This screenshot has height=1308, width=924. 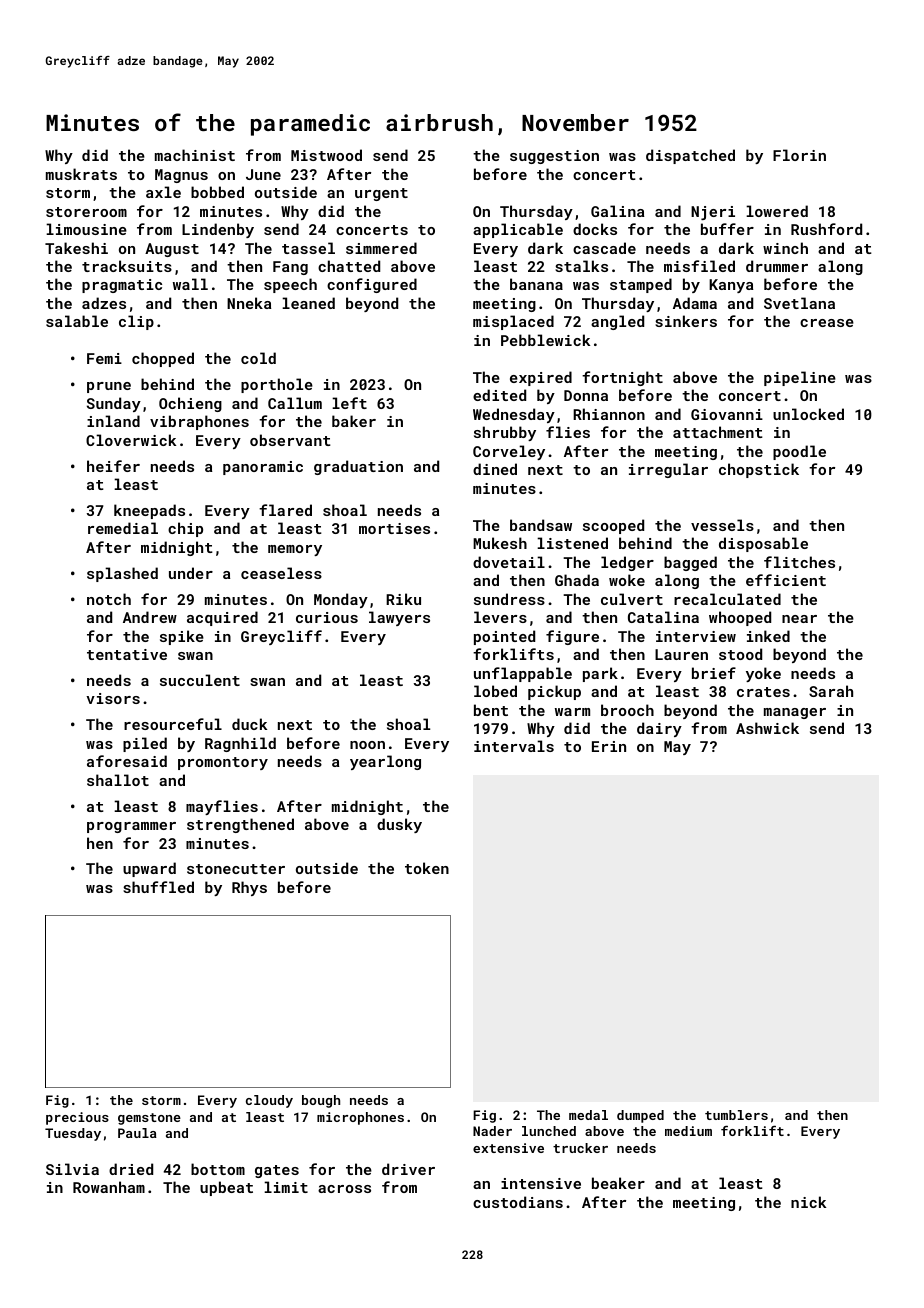 What do you see at coordinates (191, 573) in the screenshot?
I see `under` at bounding box center [191, 573].
